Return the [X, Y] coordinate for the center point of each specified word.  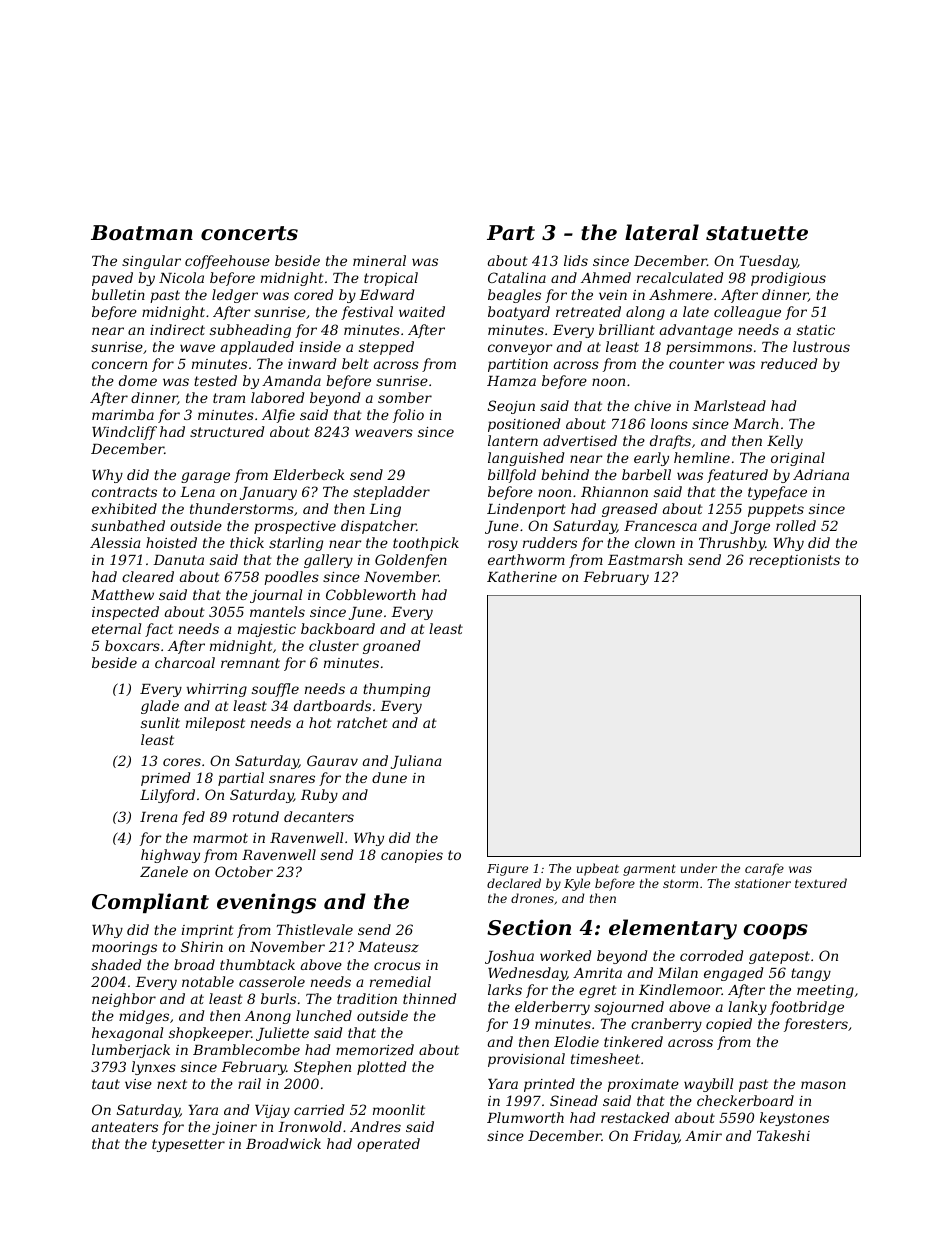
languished [526, 459]
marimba [123, 414]
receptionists [794, 561]
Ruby [319, 796]
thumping [396, 690]
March [756, 423]
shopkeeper [210, 1034]
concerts [249, 233]
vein [613, 295]
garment [649, 870]
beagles [514, 296]
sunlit [160, 722]
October [244, 871]
